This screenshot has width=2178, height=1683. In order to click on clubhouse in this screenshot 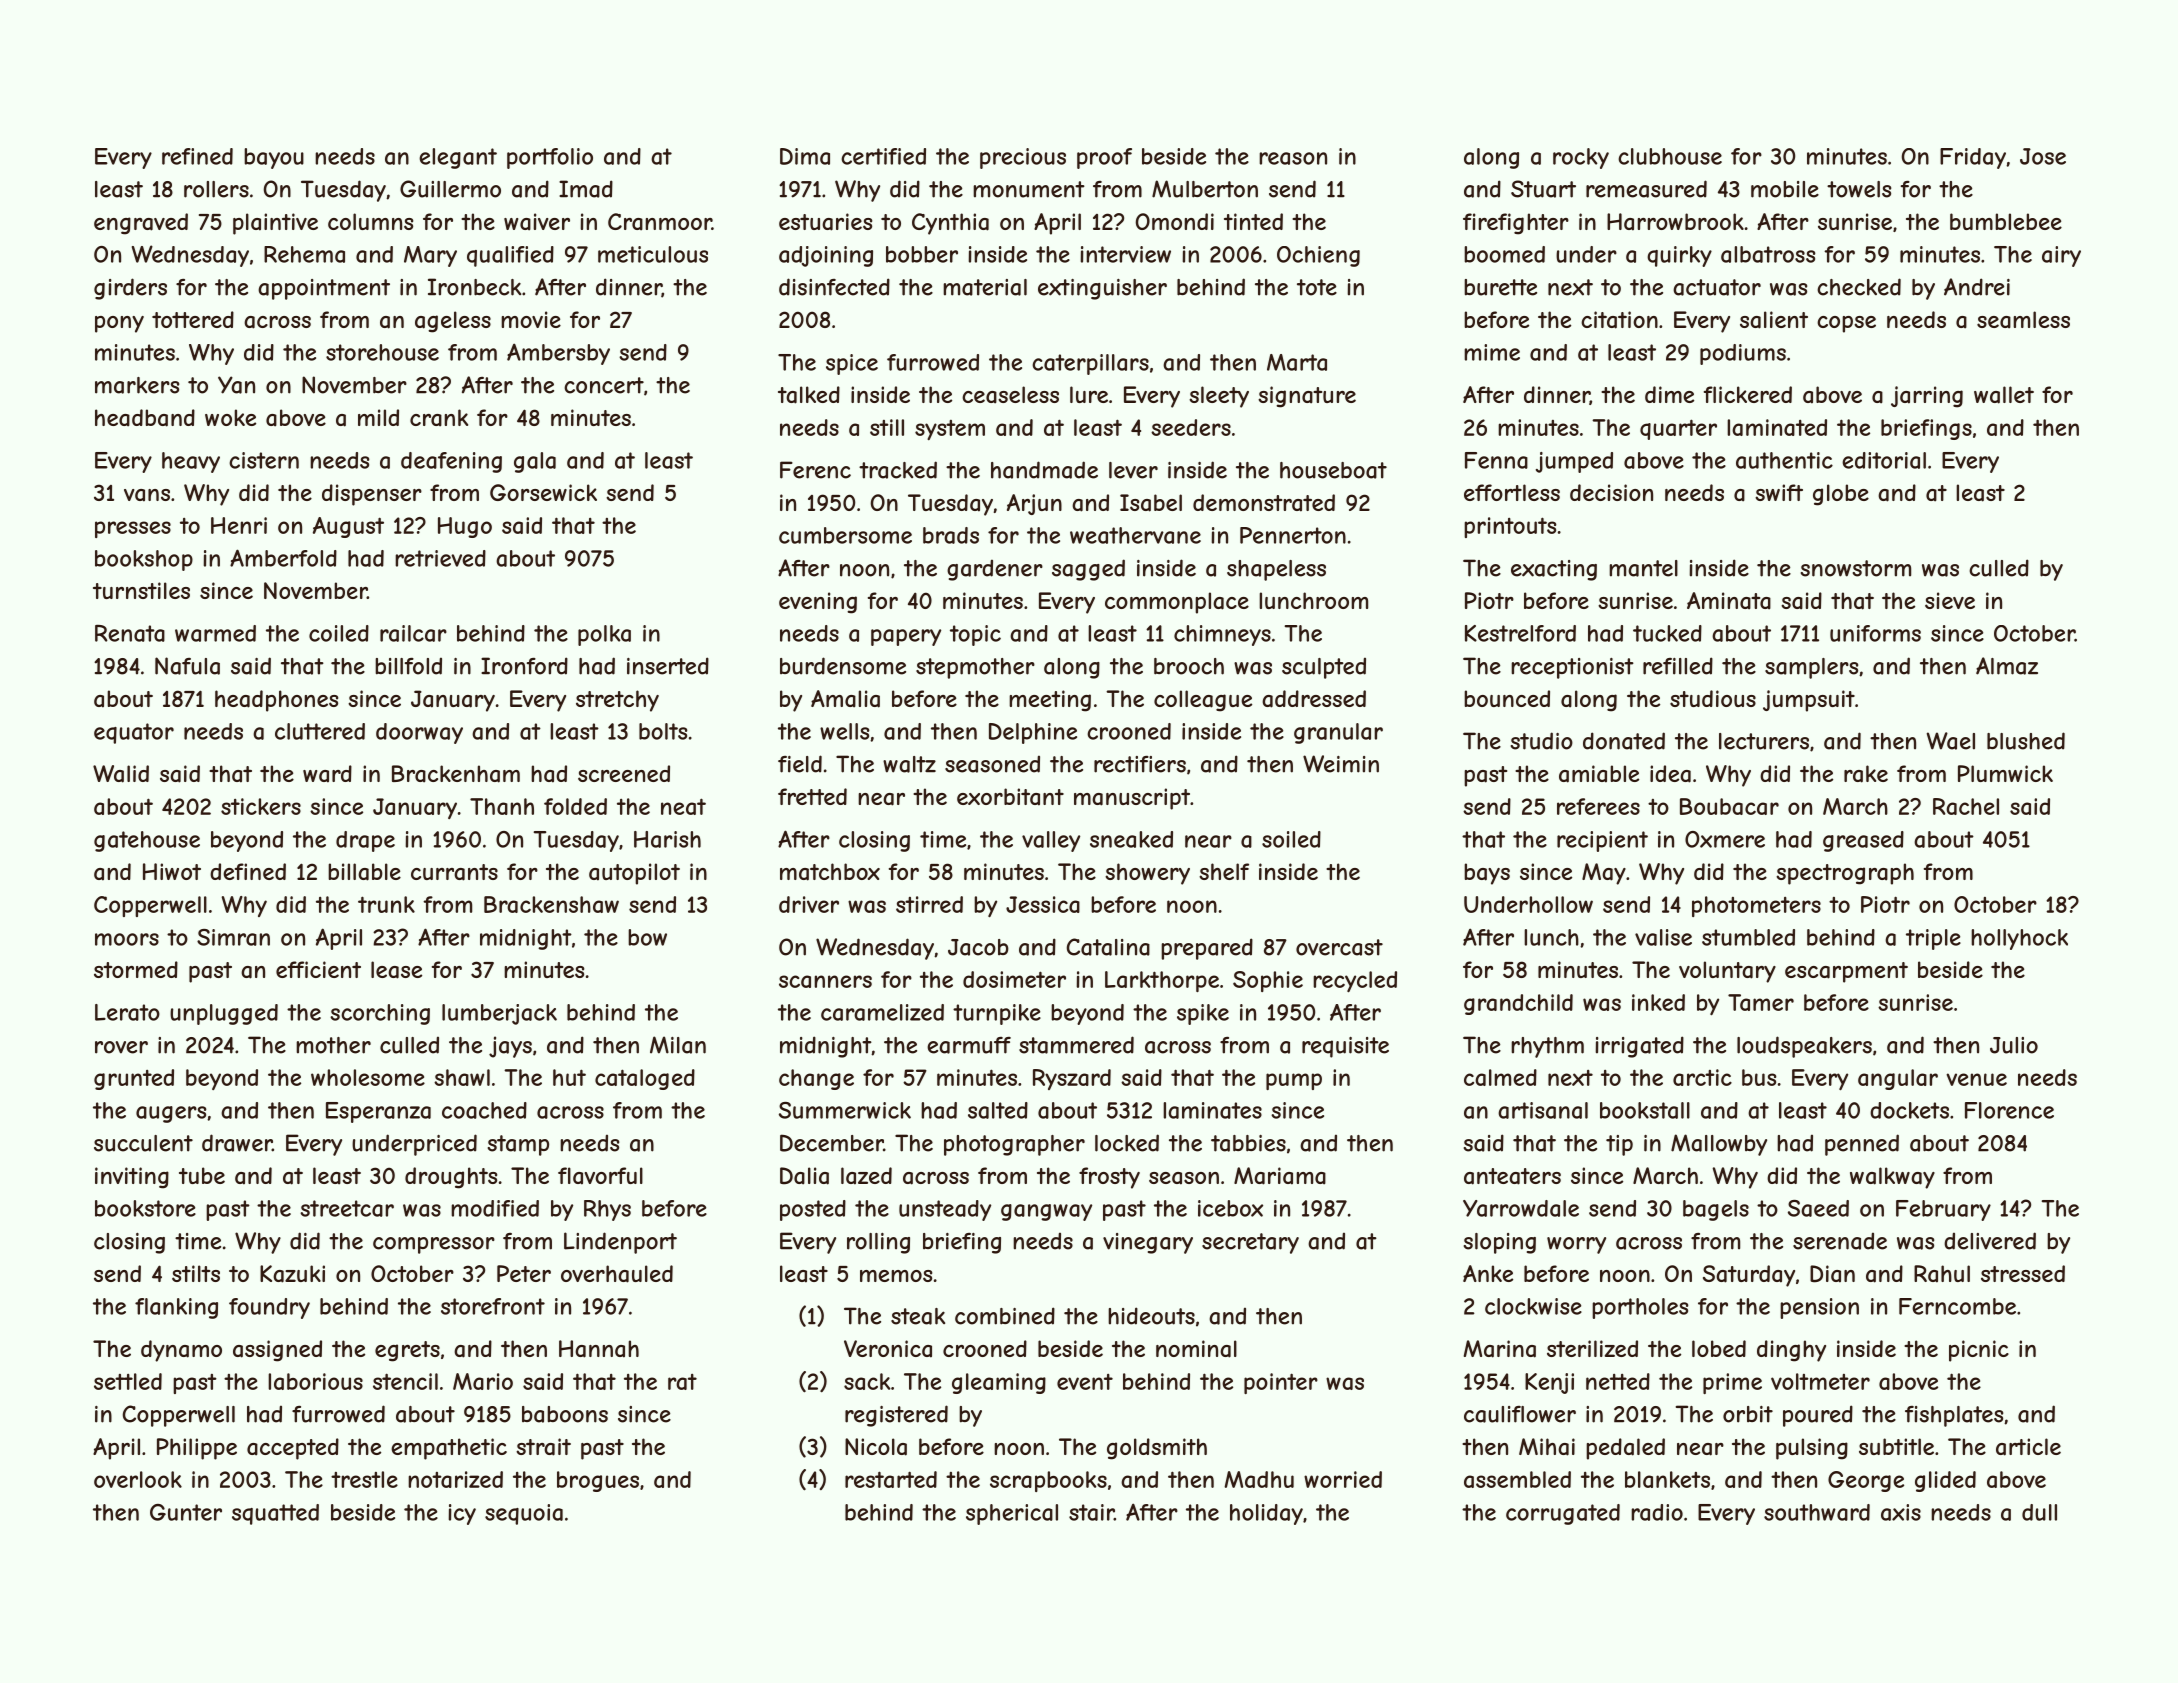, I will do `click(1670, 156)`.
